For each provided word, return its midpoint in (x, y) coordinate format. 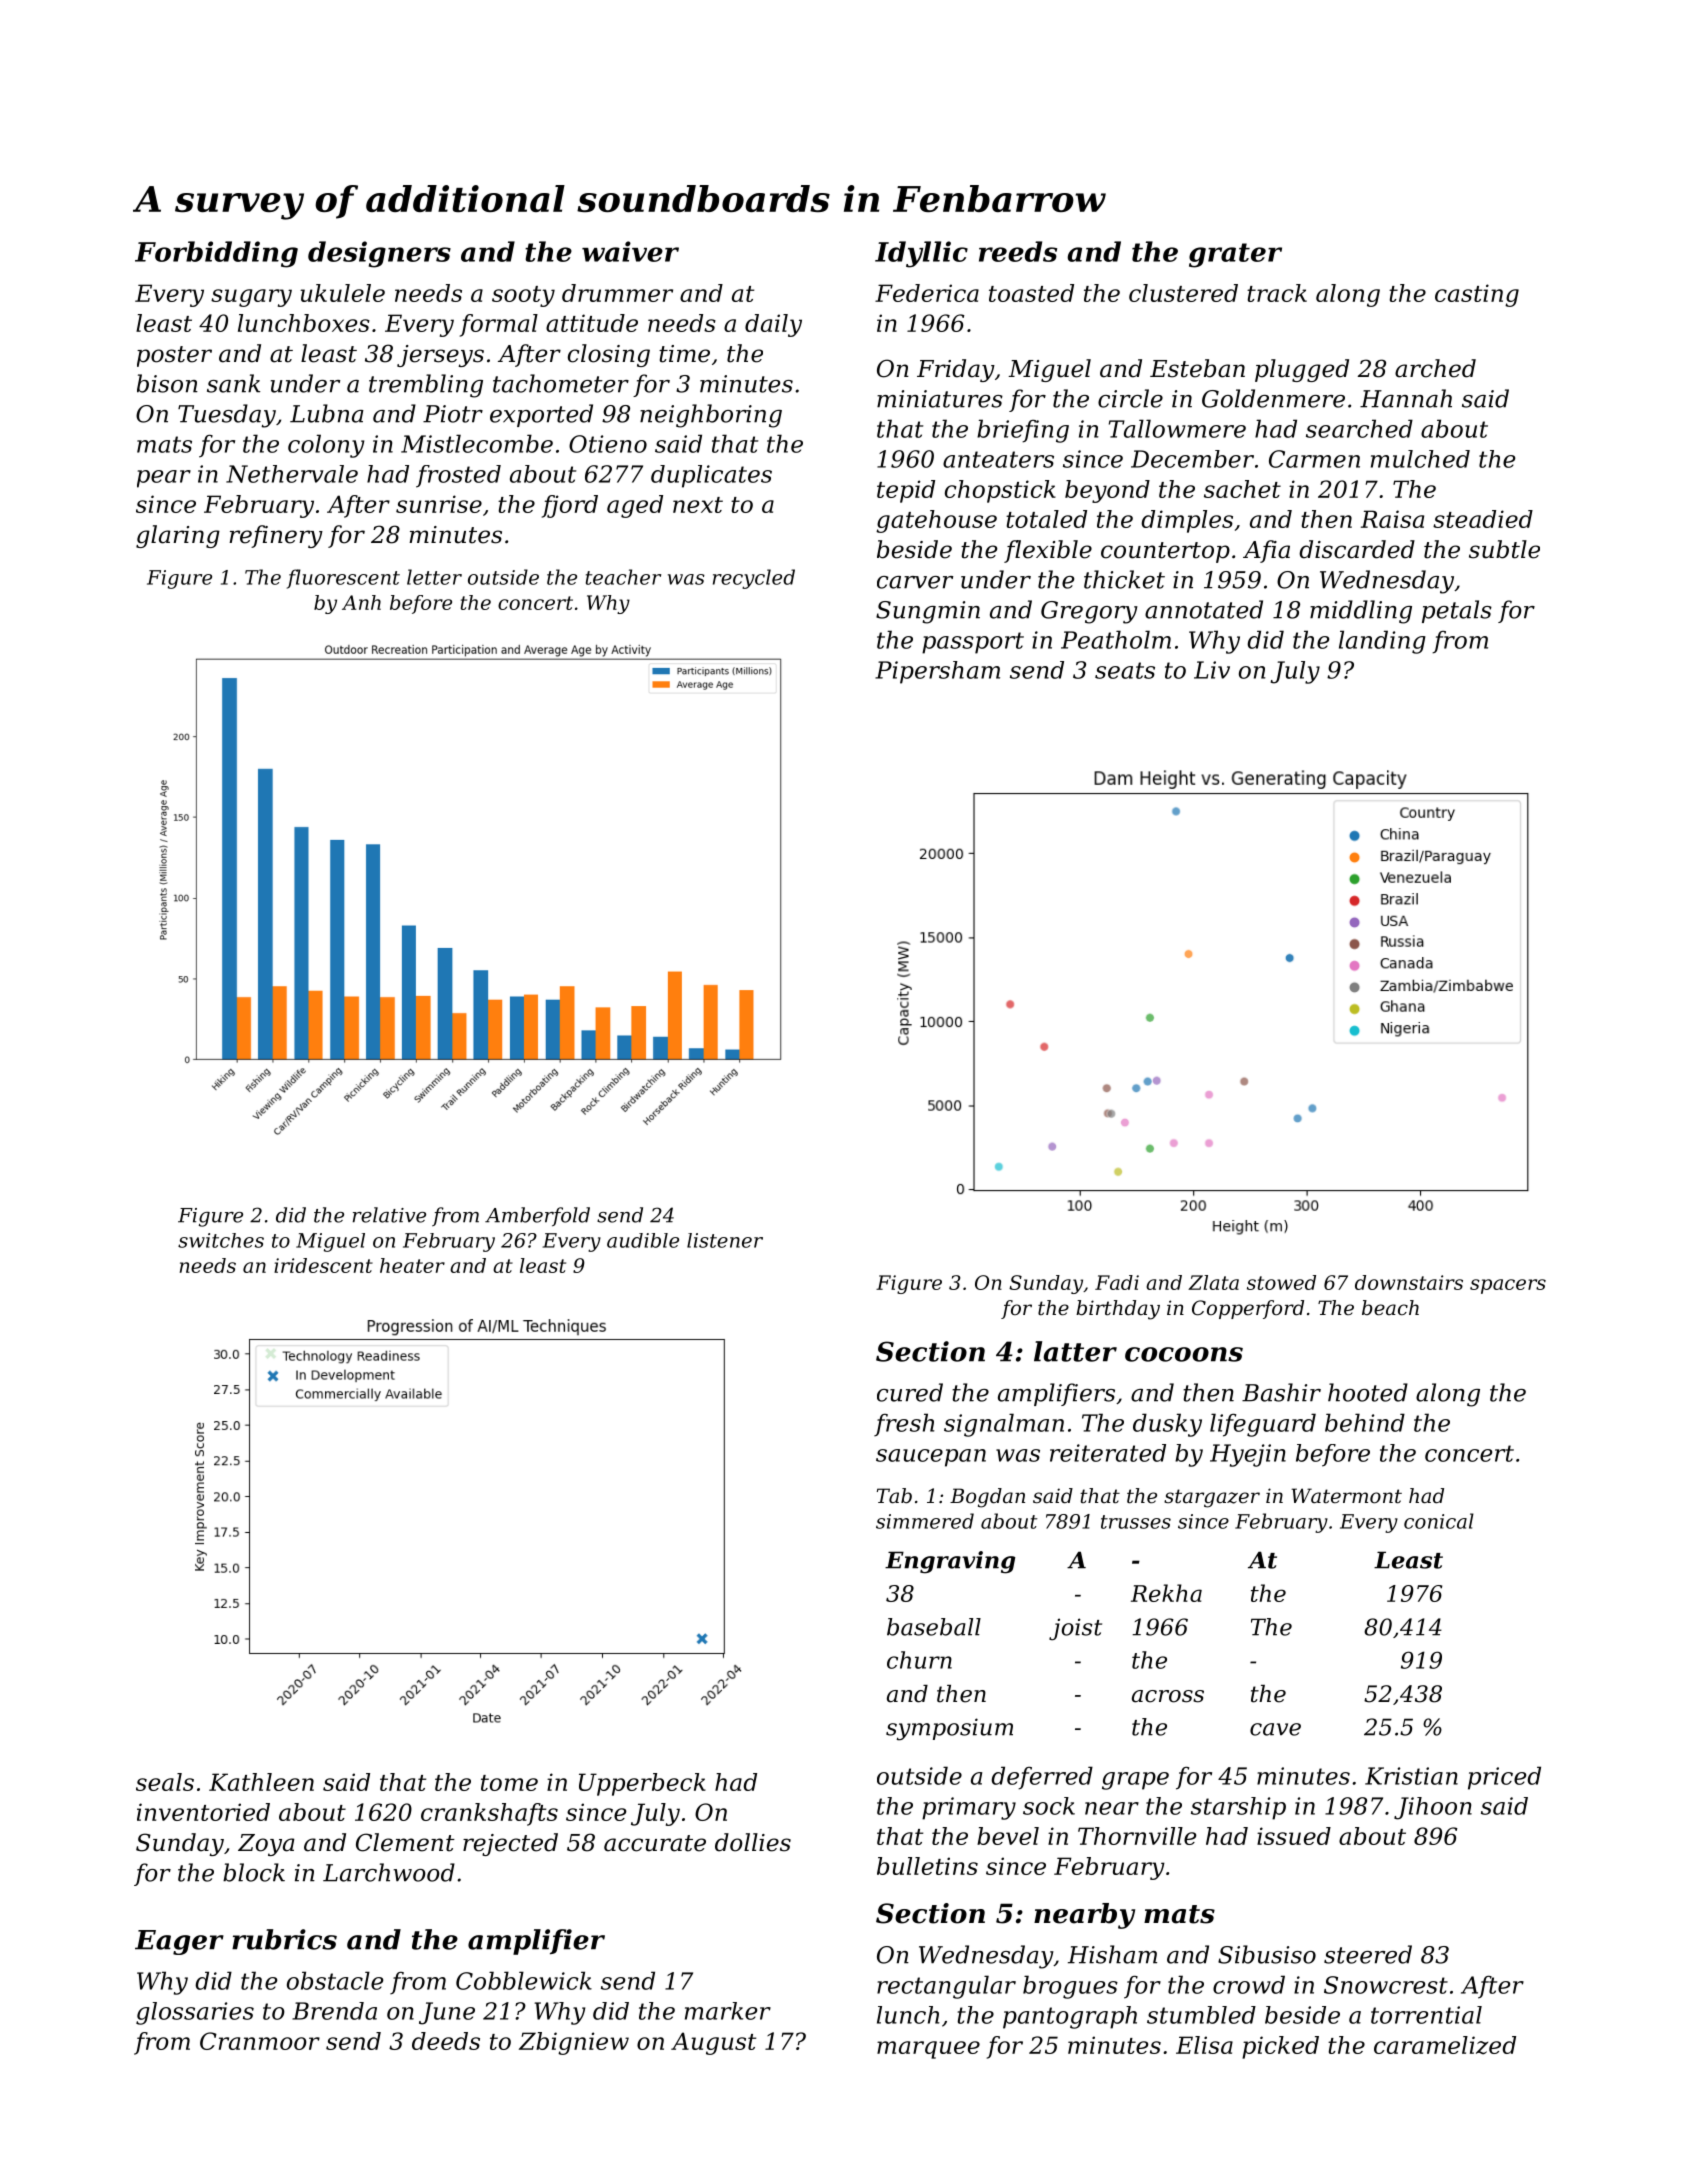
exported (541, 415)
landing (1382, 642)
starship (1238, 1808)
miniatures (940, 399)
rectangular (946, 1987)
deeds (446, 2041)
